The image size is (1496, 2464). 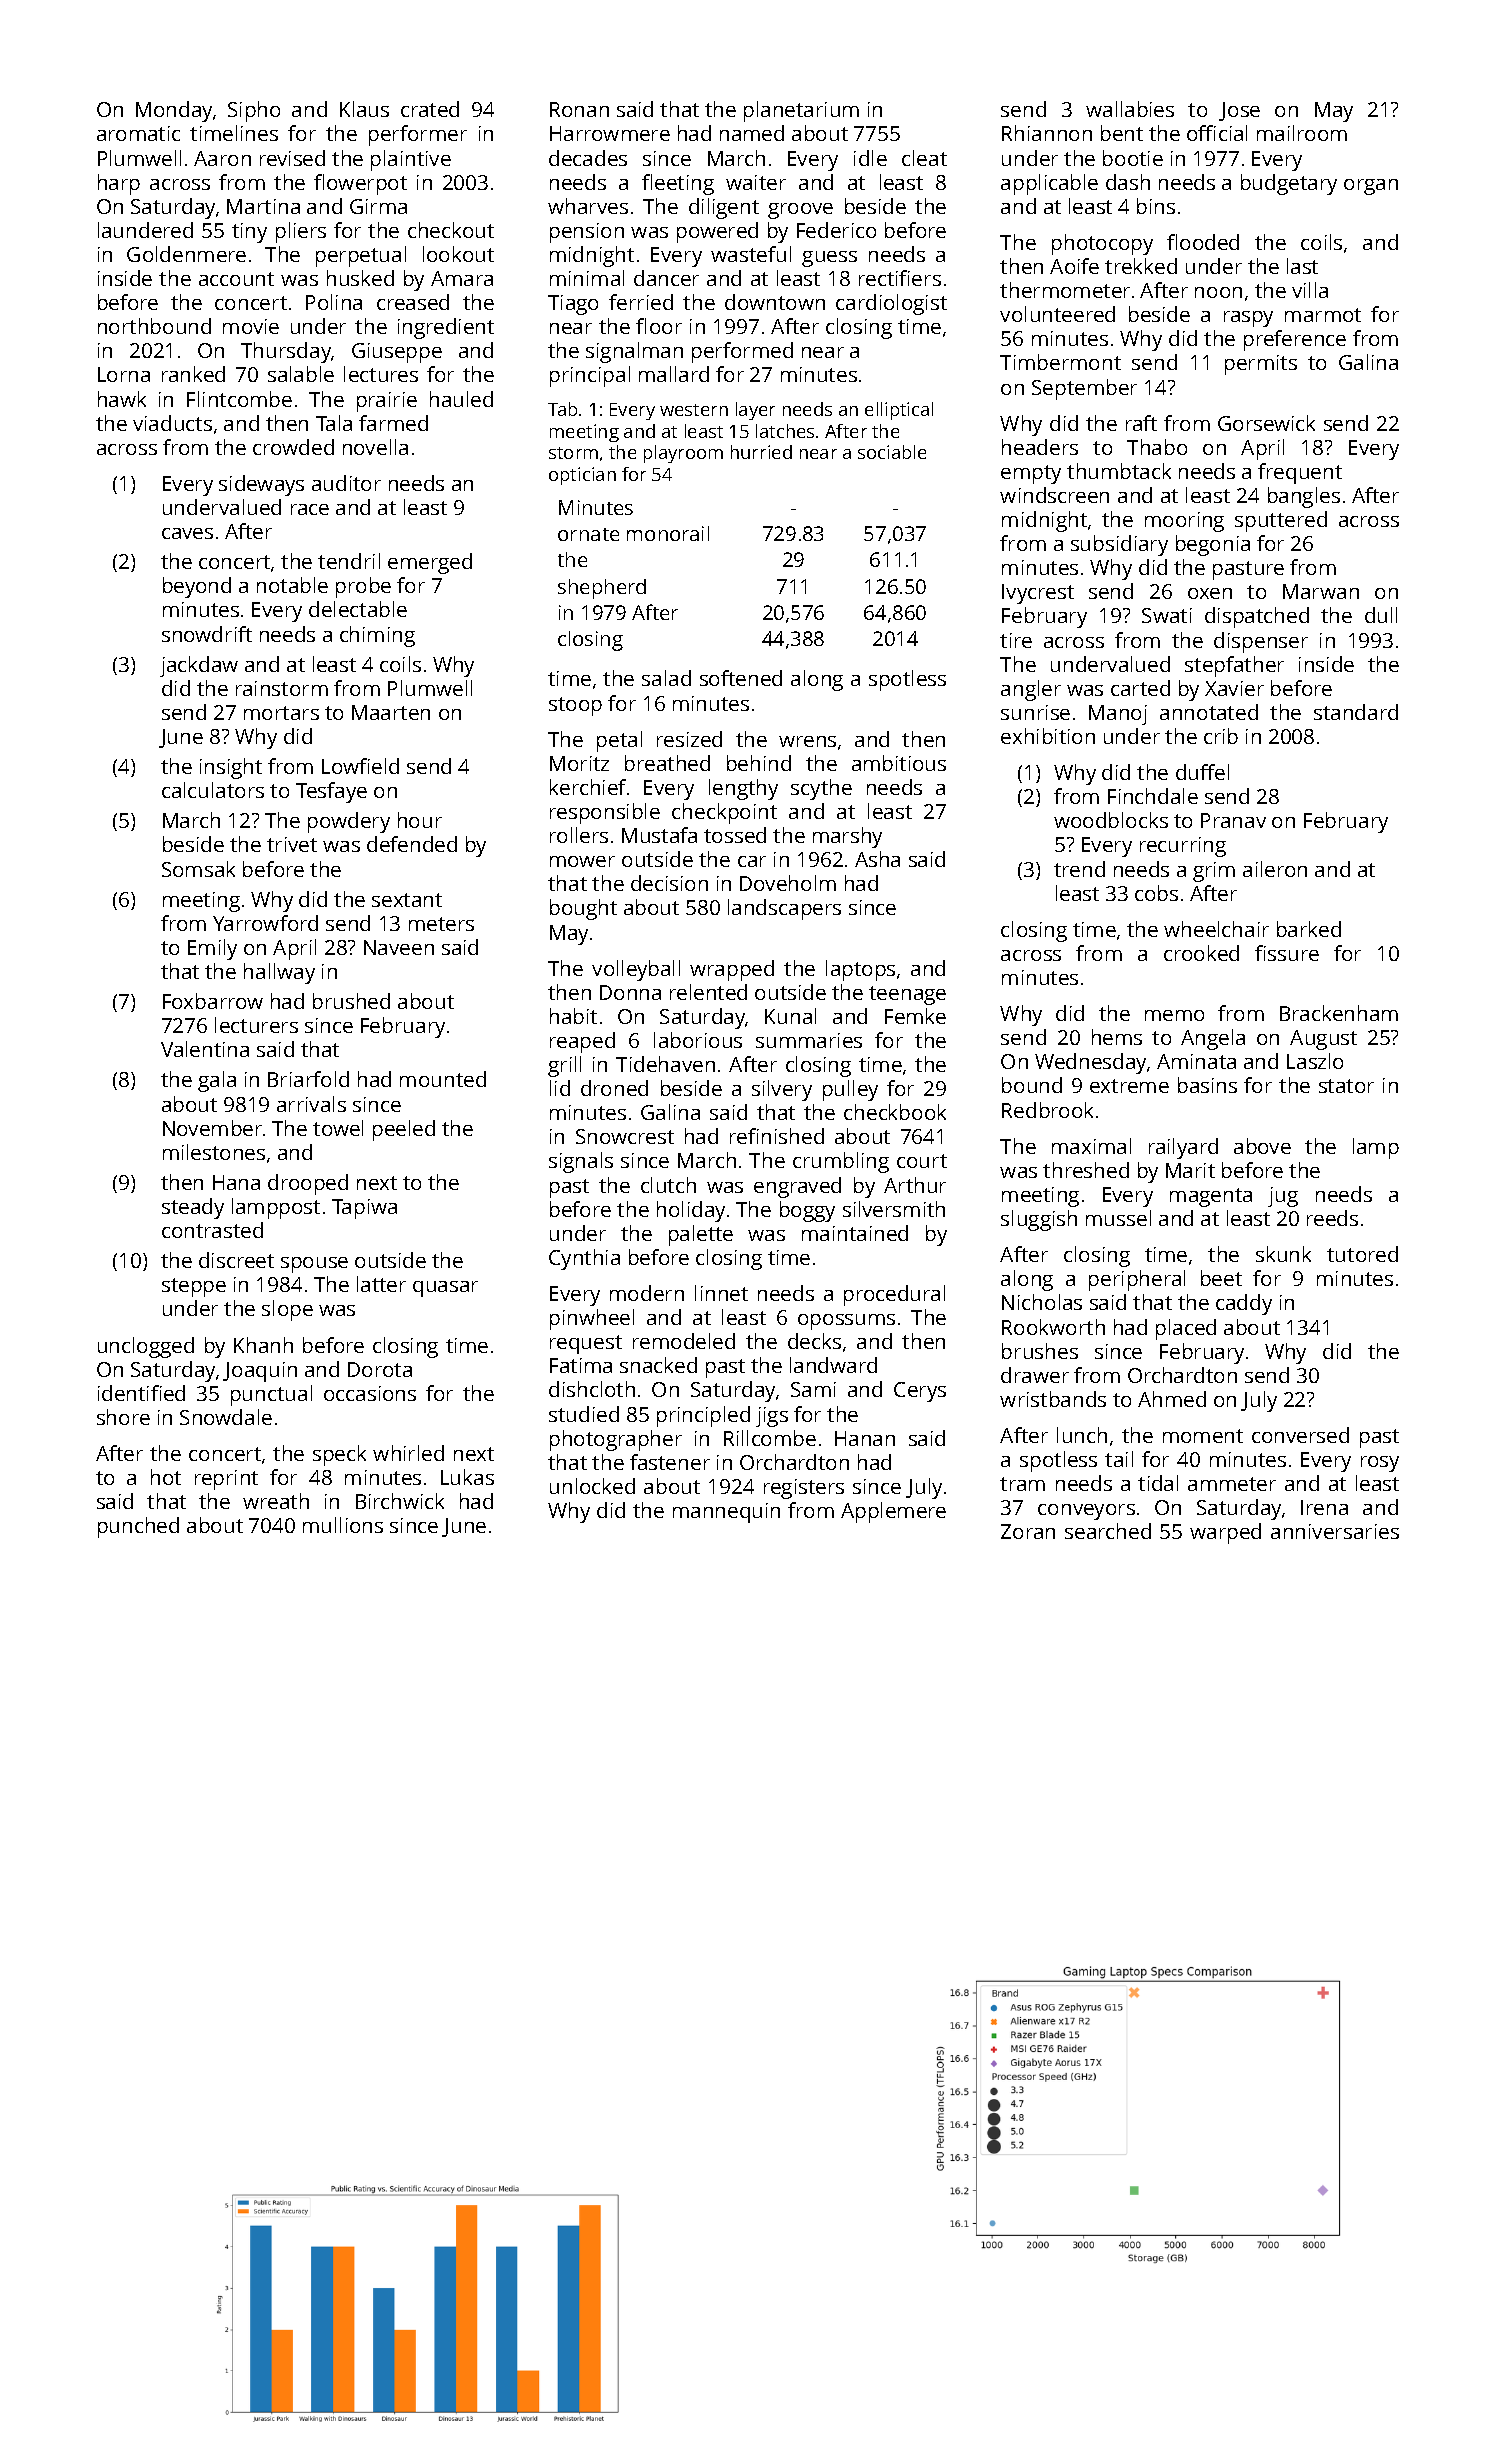 What do you see at coordinates (1323, 315) in the document?
I see `marmot` at bounding box center [1323, 315].
